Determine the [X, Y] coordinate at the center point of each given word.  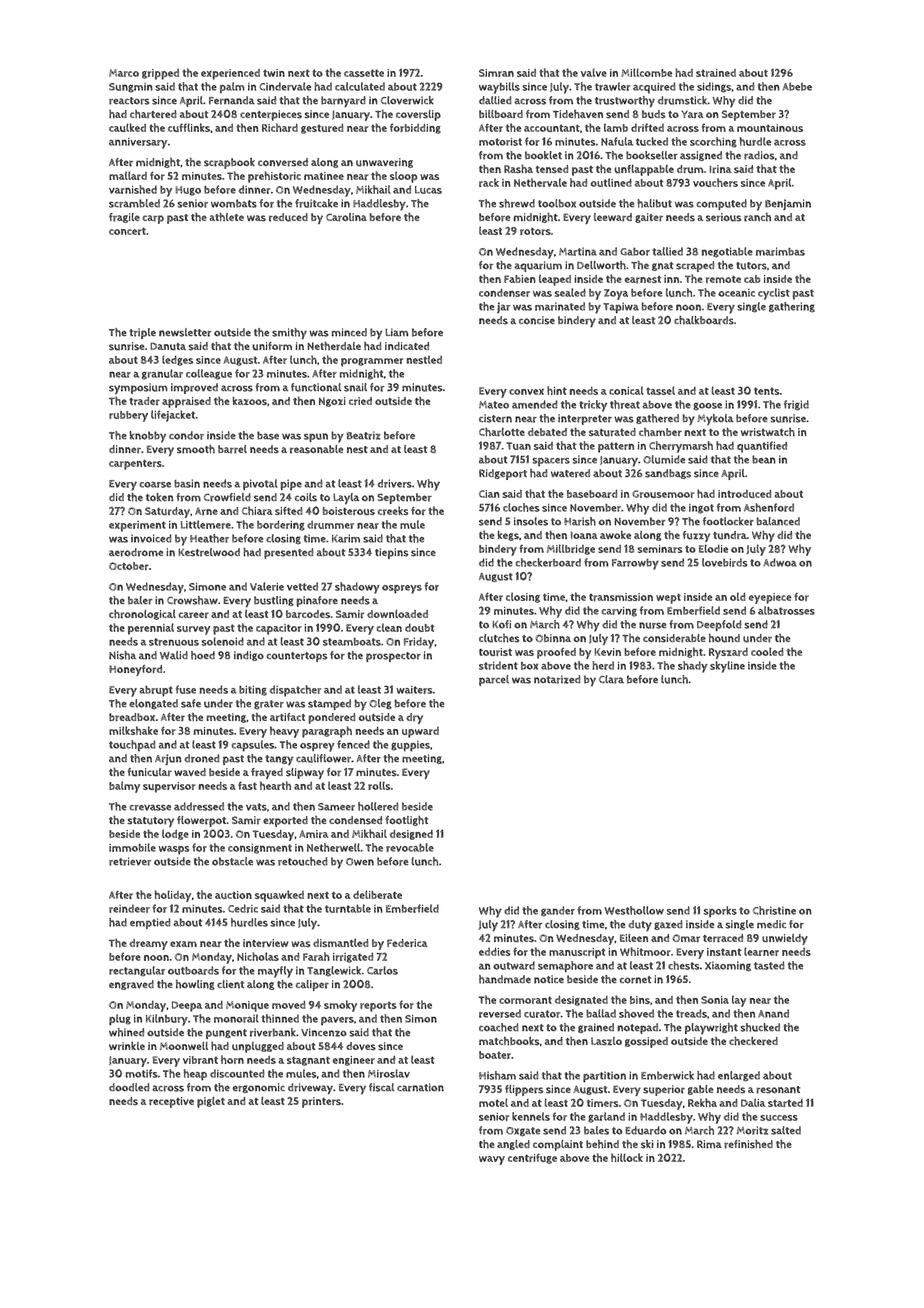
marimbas [780, 251]
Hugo [188, 191]
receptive [171, 1102]
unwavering [384, 163]
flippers [524, 1090]
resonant [778, 1090]
